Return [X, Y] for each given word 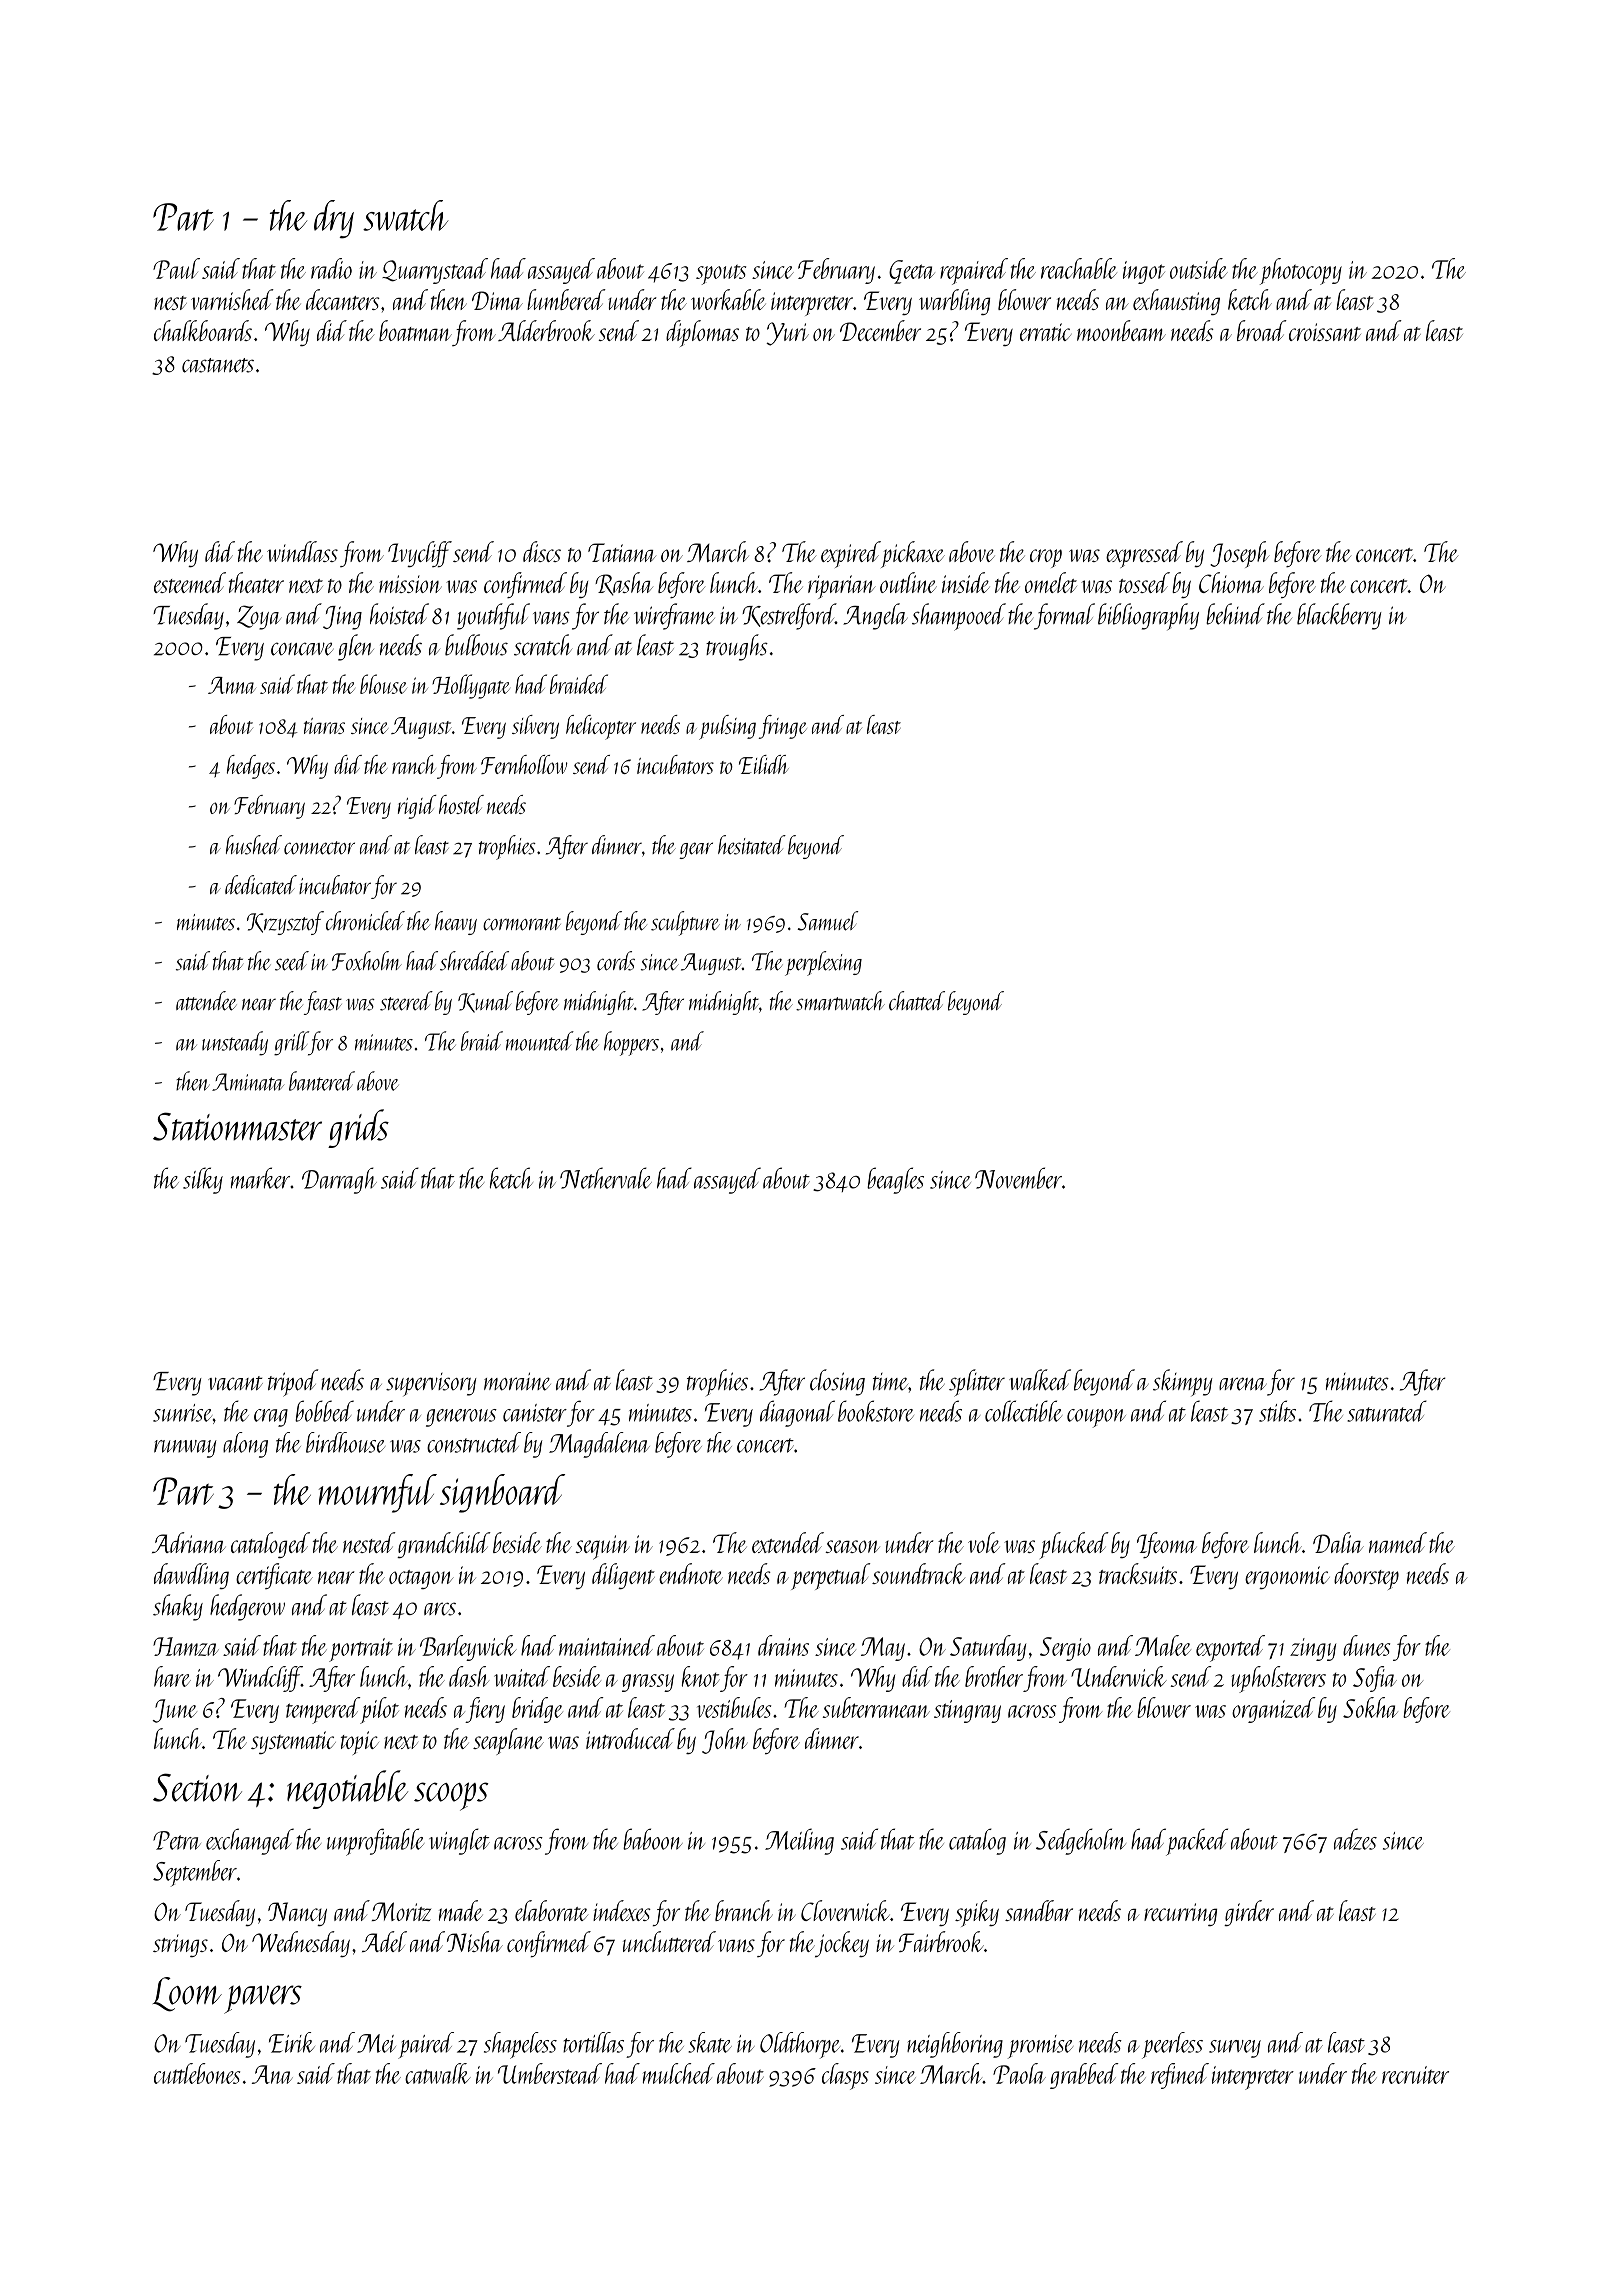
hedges [251, 767]
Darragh [339, 1180]
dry [334, 219]
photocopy [1301, 271]
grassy [648, 1683]
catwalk [438, 2073]
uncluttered [669, 1941]
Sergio [1065, 1649]
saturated [1387, 1411]
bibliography [1148, 616]
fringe [783, 727]
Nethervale [606, 1178]
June [175, 1711]
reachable [1079, 268]
